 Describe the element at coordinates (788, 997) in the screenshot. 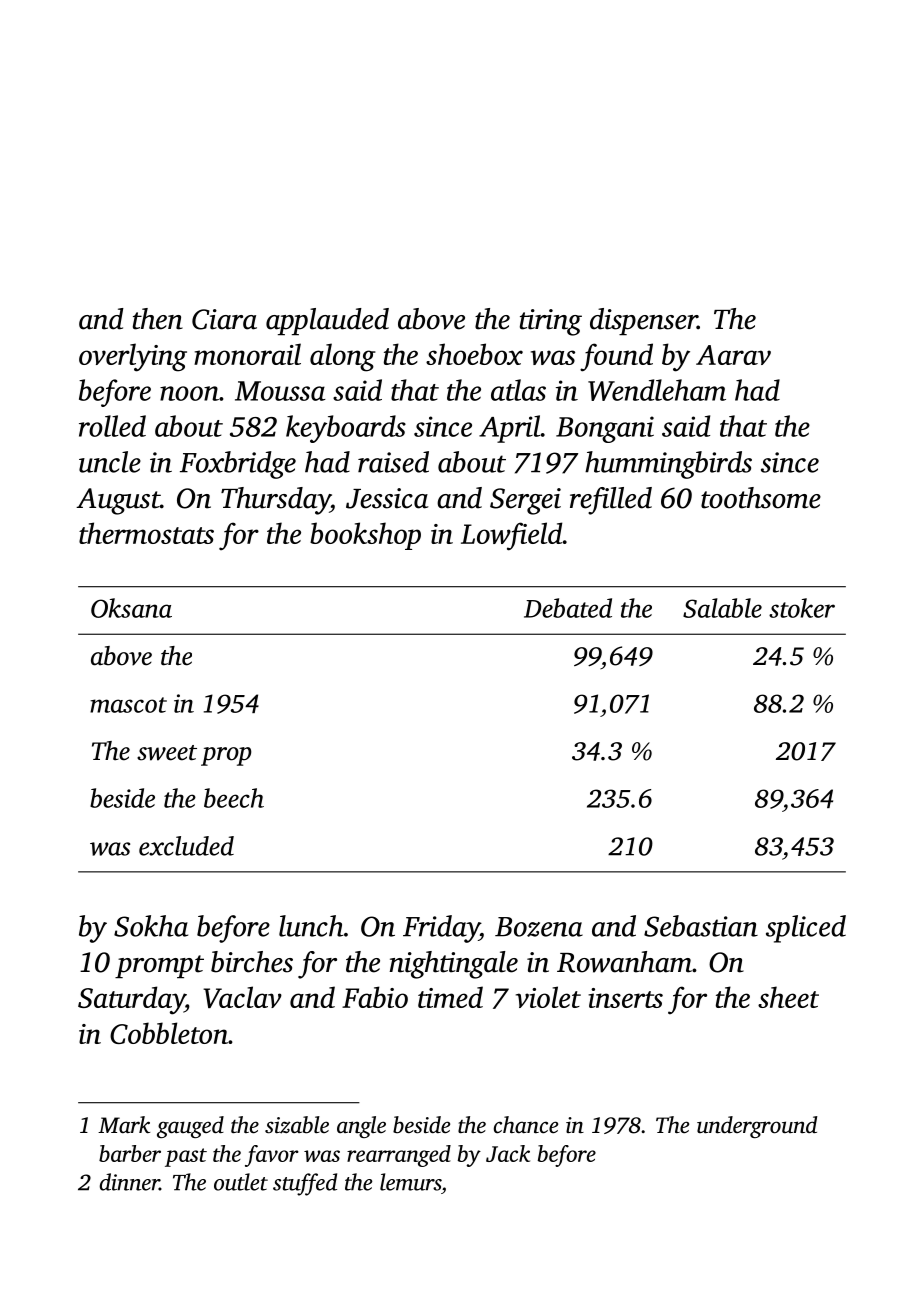

I see `sheet` at that location.
